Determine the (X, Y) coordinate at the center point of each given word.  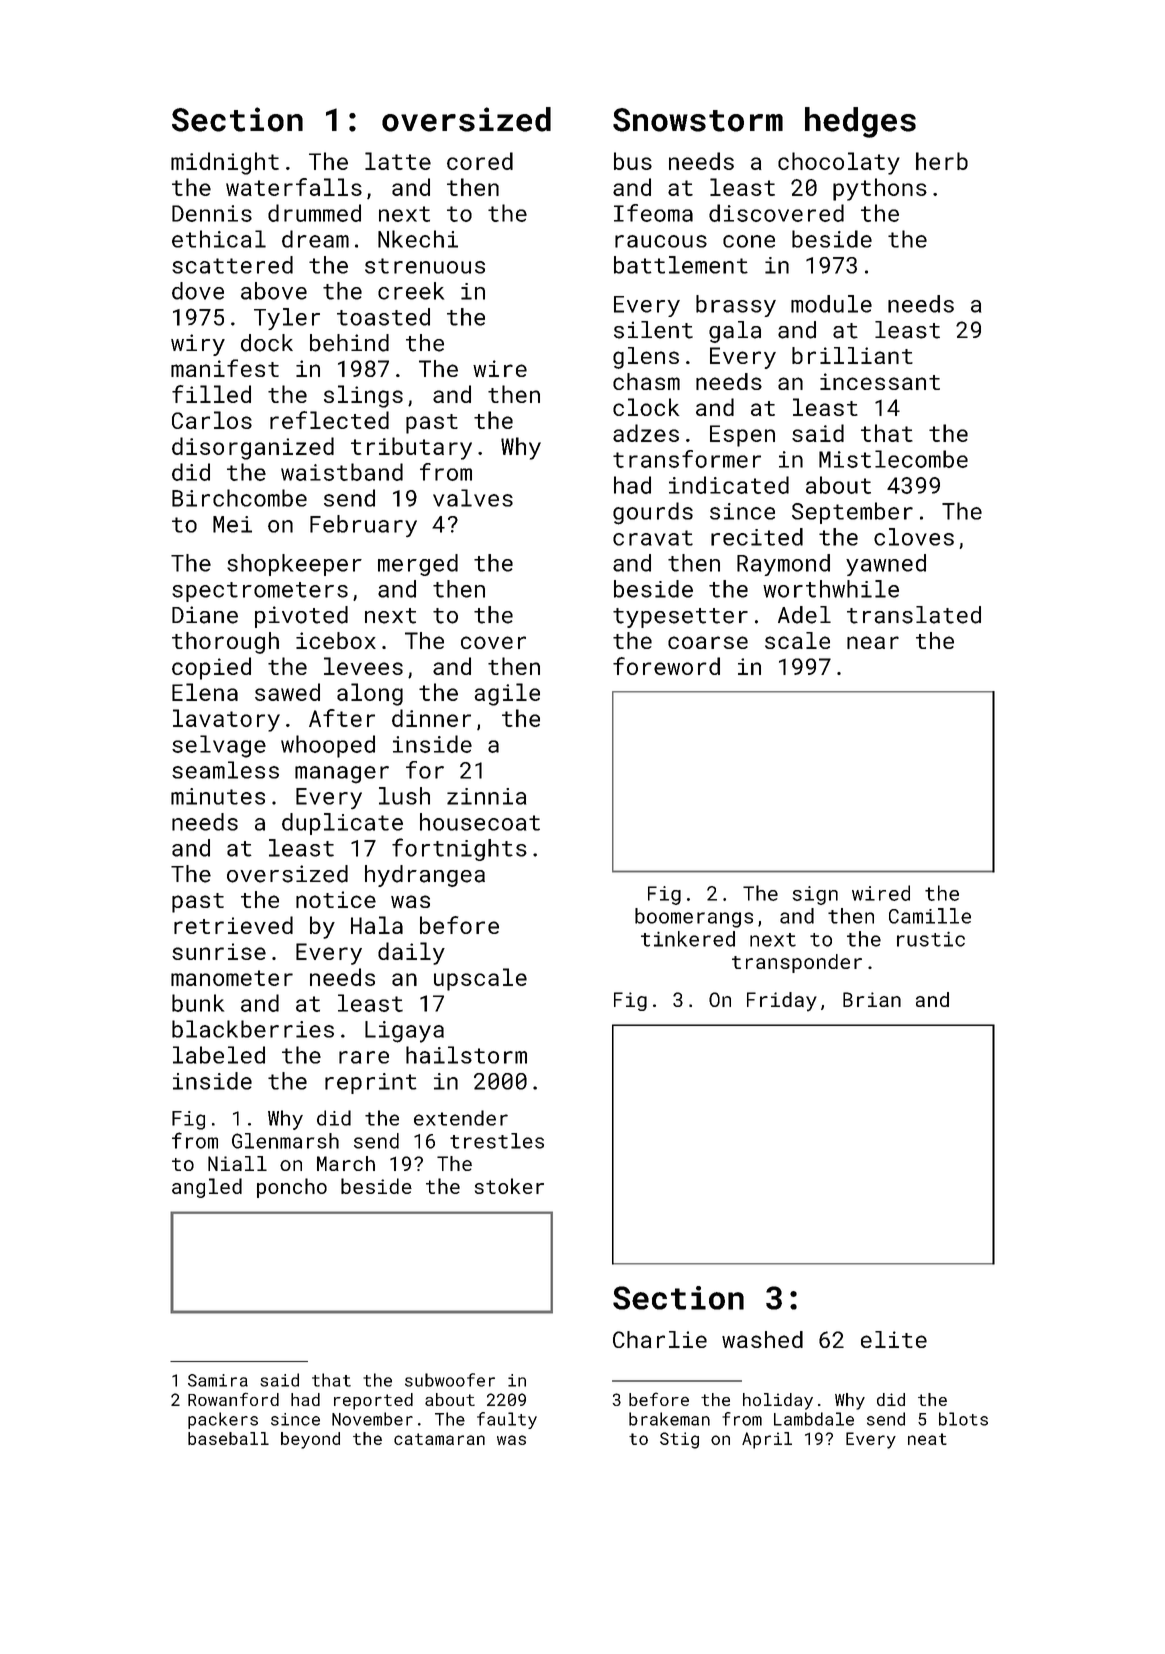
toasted (383, 317)
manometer (232, 978)
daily (411, 953)
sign (815, 895)
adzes (646, 433)
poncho (292, 1188)
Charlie (660, 1339)
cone (749, 241)
